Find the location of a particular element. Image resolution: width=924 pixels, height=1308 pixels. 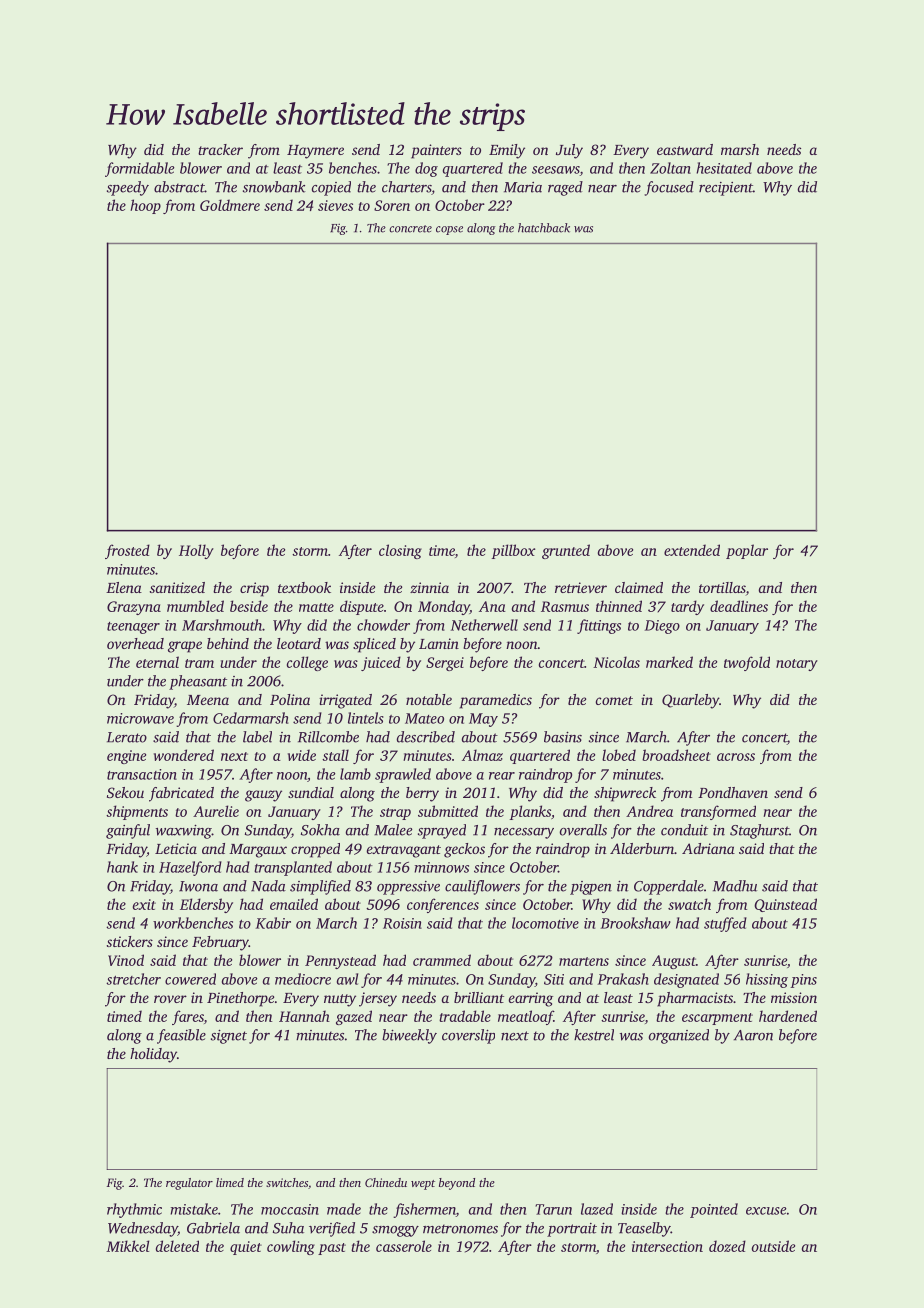

pigpen is located at coordinates (591, 888).
